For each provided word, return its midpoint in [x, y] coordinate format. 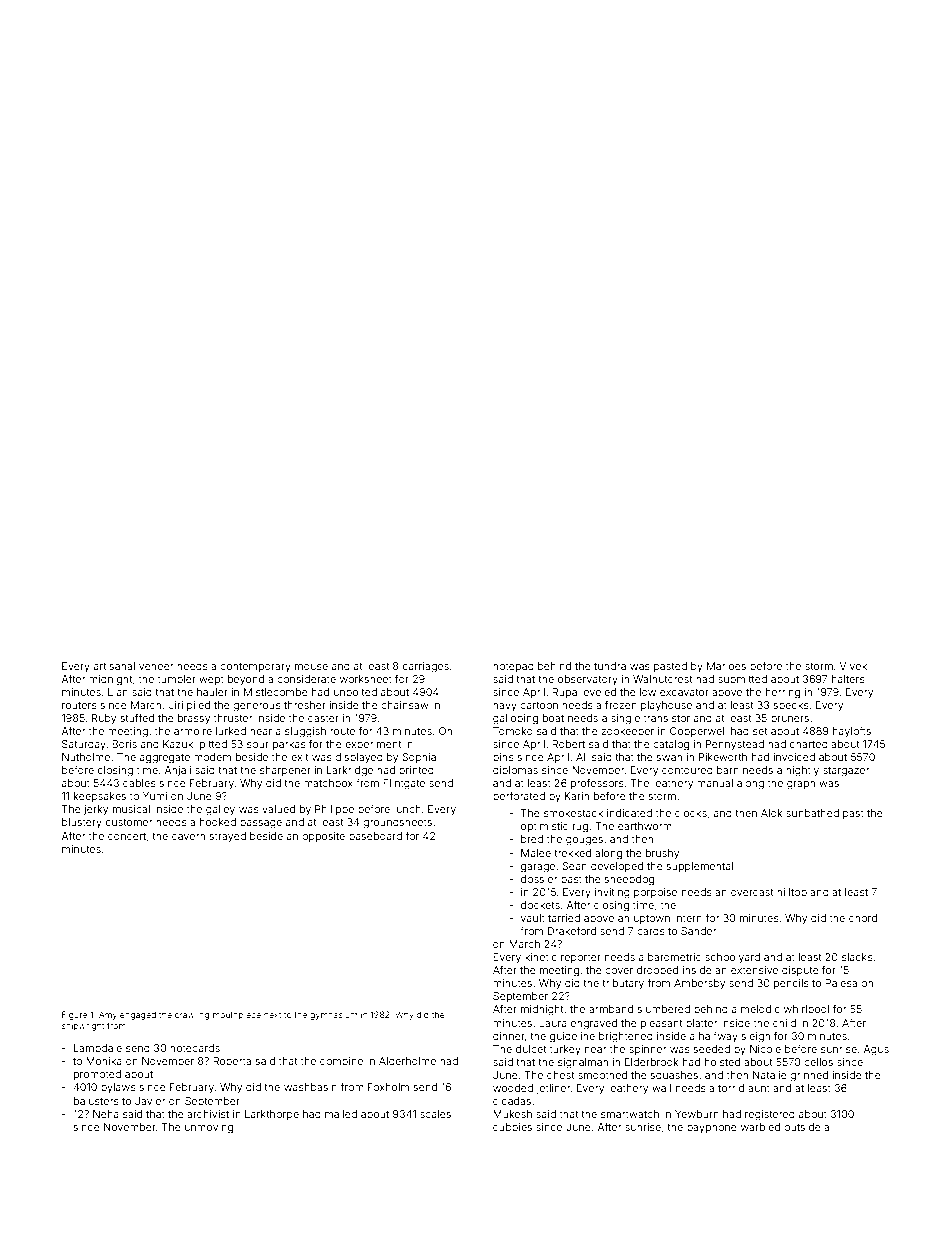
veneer [156, 667]
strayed [228, 837]
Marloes [726, 666]
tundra [610, 666]
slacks [857, 957]
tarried [564, 918]
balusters [96, 1101]
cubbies [512, 1127]
